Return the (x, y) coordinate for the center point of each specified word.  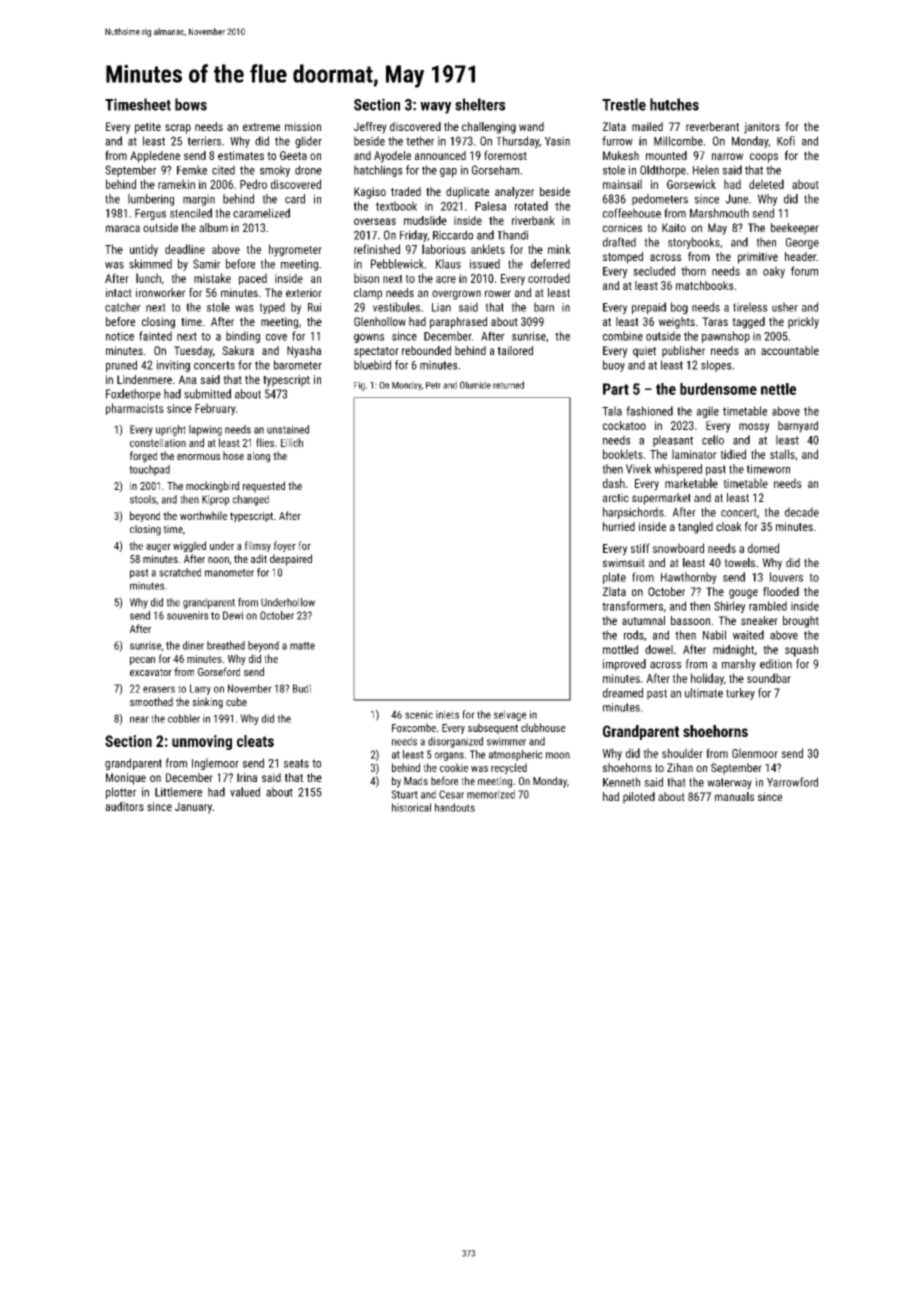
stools (143, 499)
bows (191, 104)
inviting (173, 366)
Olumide (475, 385)
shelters (480, 104)
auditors (124, 806)
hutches (674, 104)
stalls (782, 454)
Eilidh (292, 442)
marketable (691, 483)
